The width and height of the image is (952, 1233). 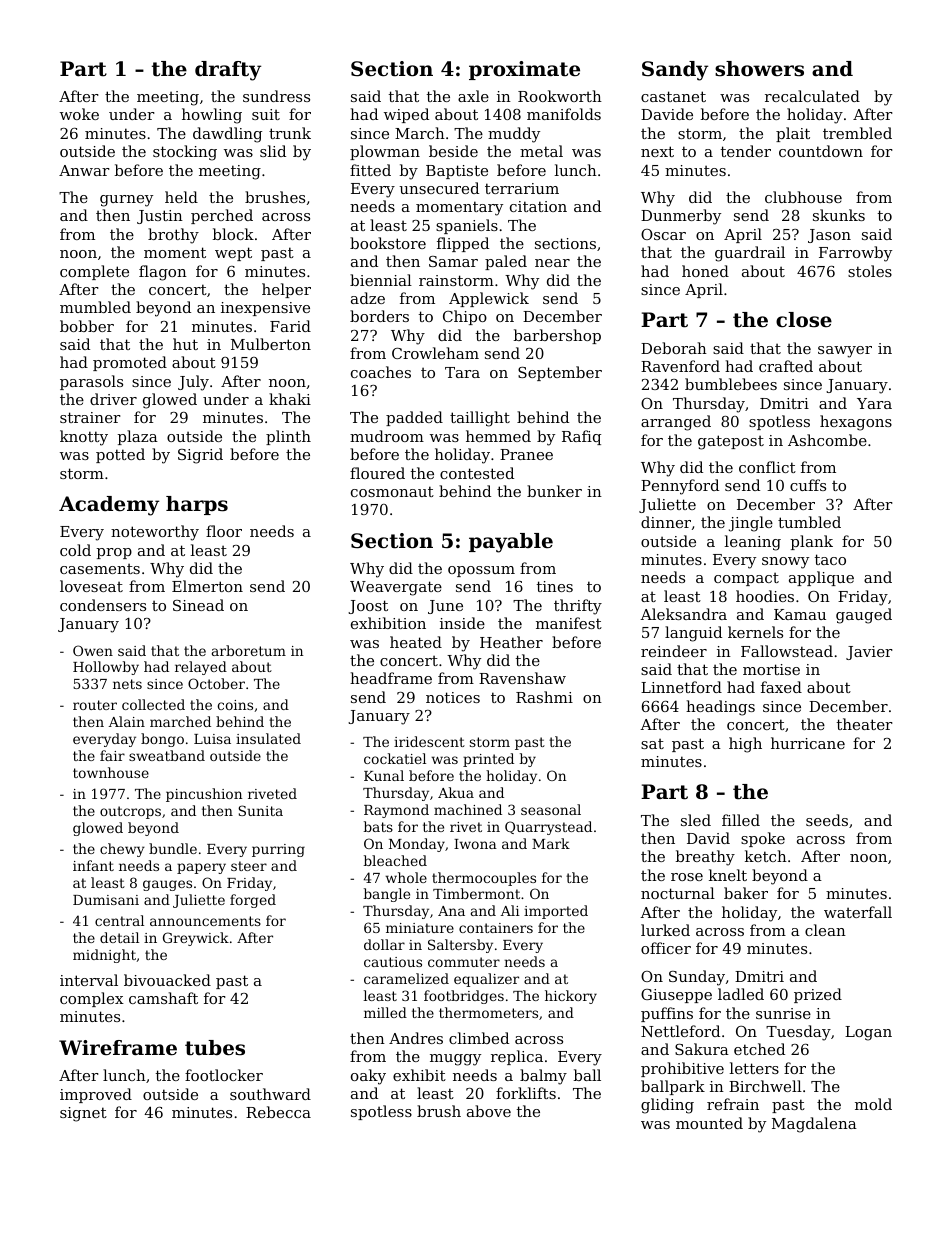 I want to click on recalculated, so click(x=812, y=96).
